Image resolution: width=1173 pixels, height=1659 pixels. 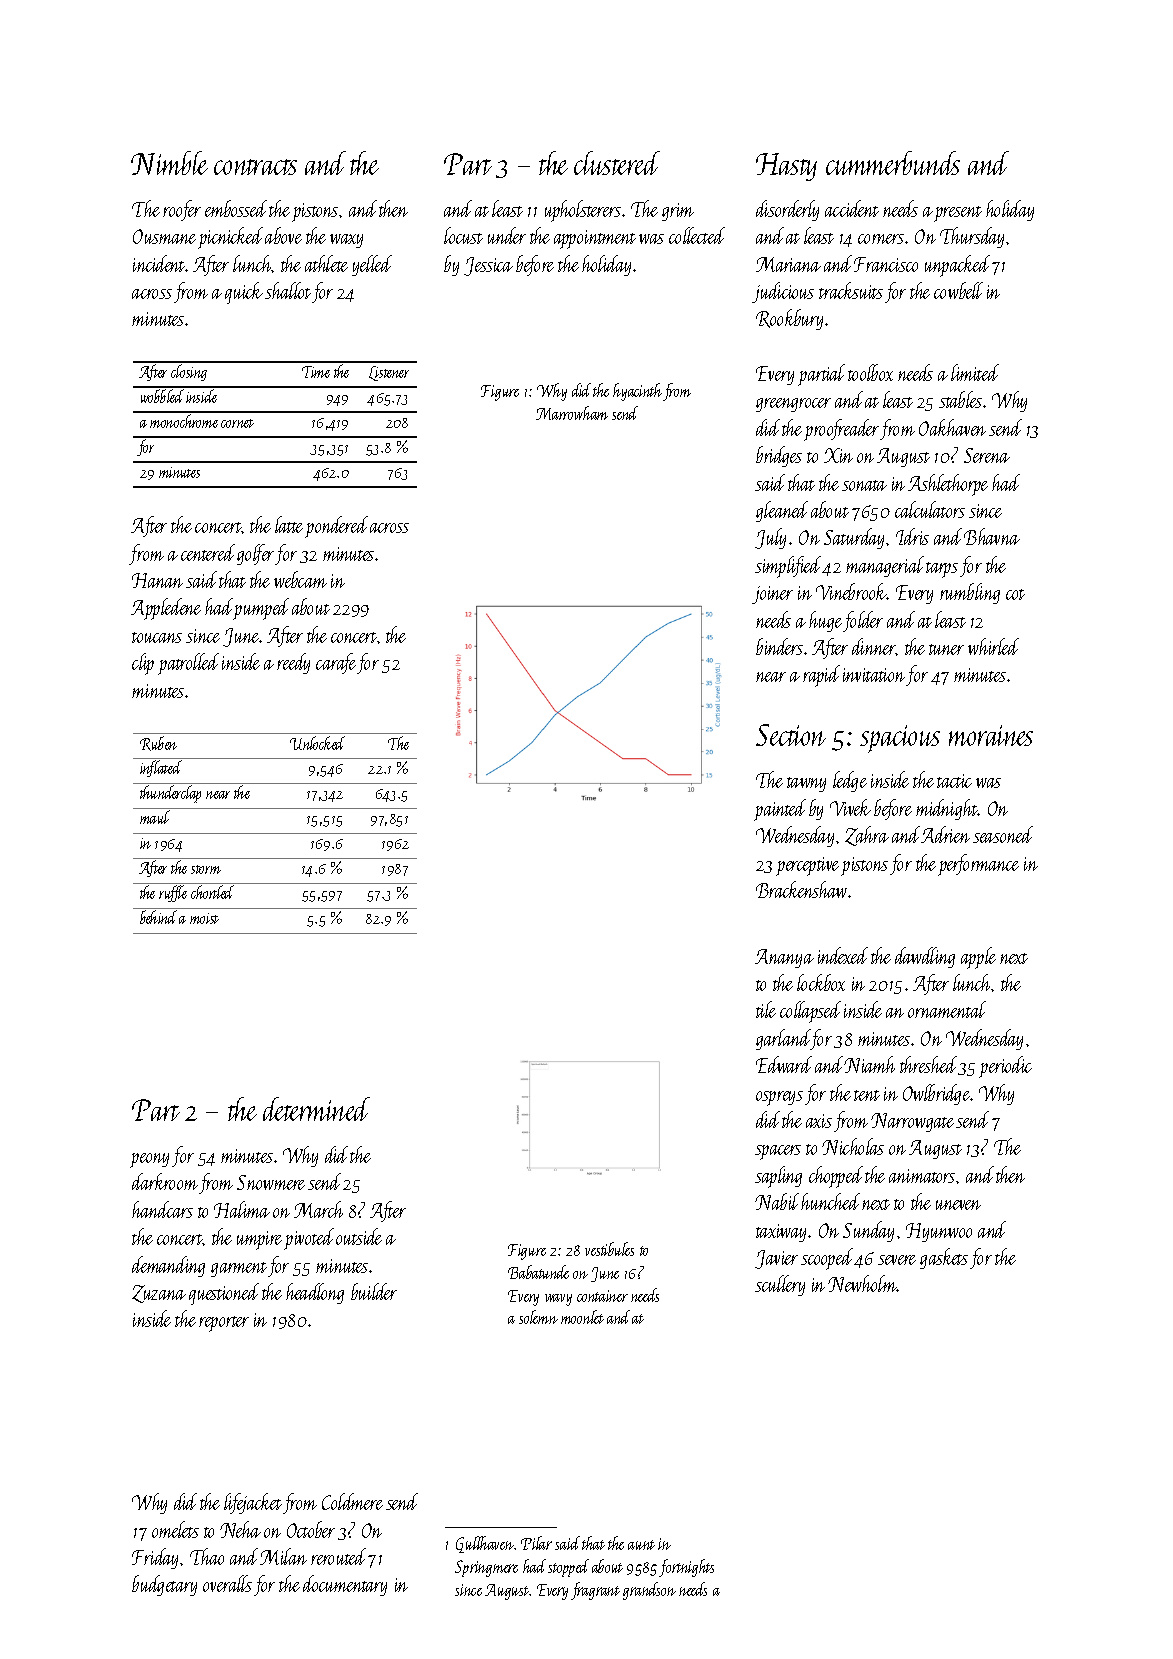 What do you see at coordinates (595, 1591) in the document?
I see `fragrant` at bounding box center [595, 1591].
